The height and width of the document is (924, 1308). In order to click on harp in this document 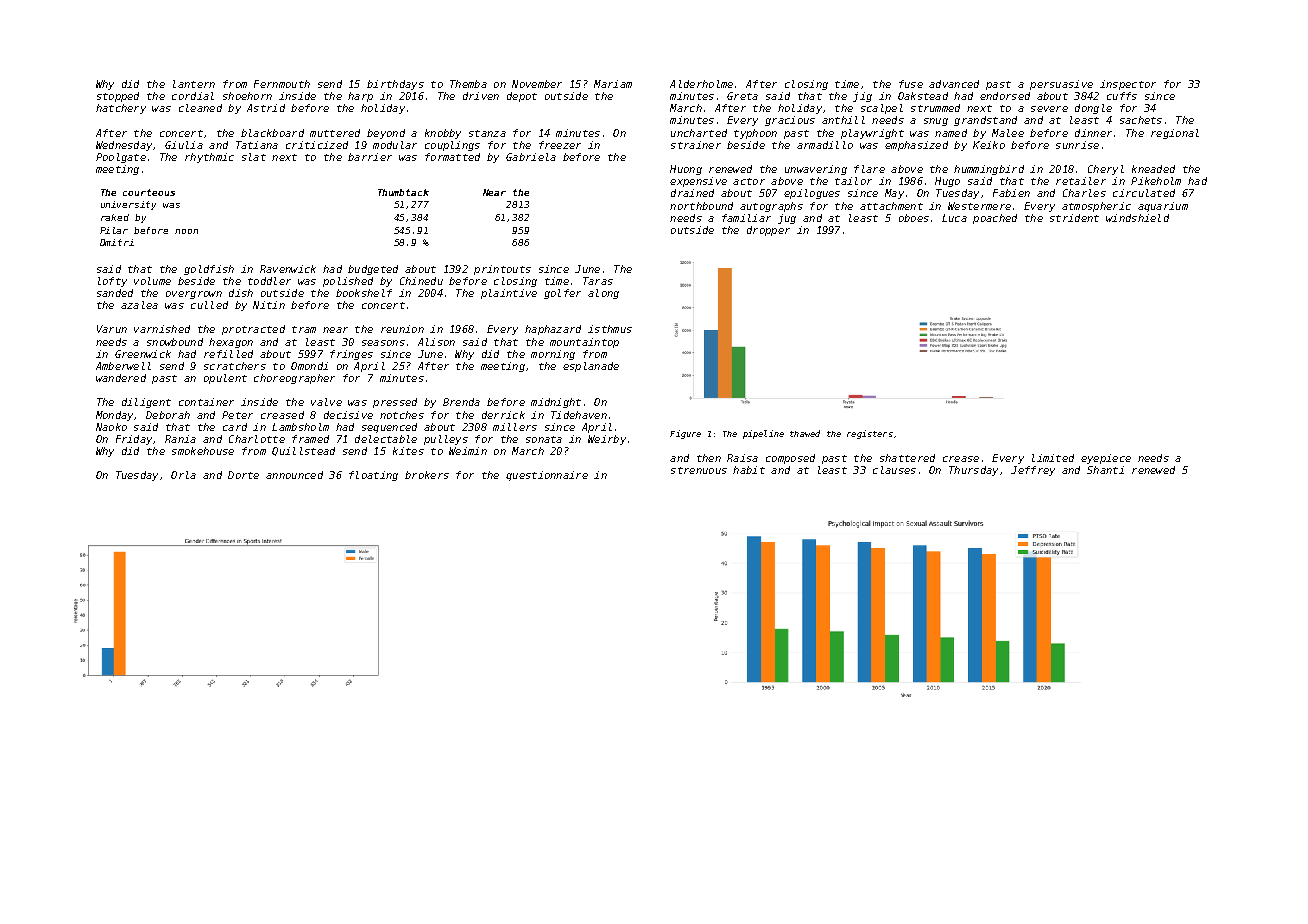, I will do `click(360, 97)`.
